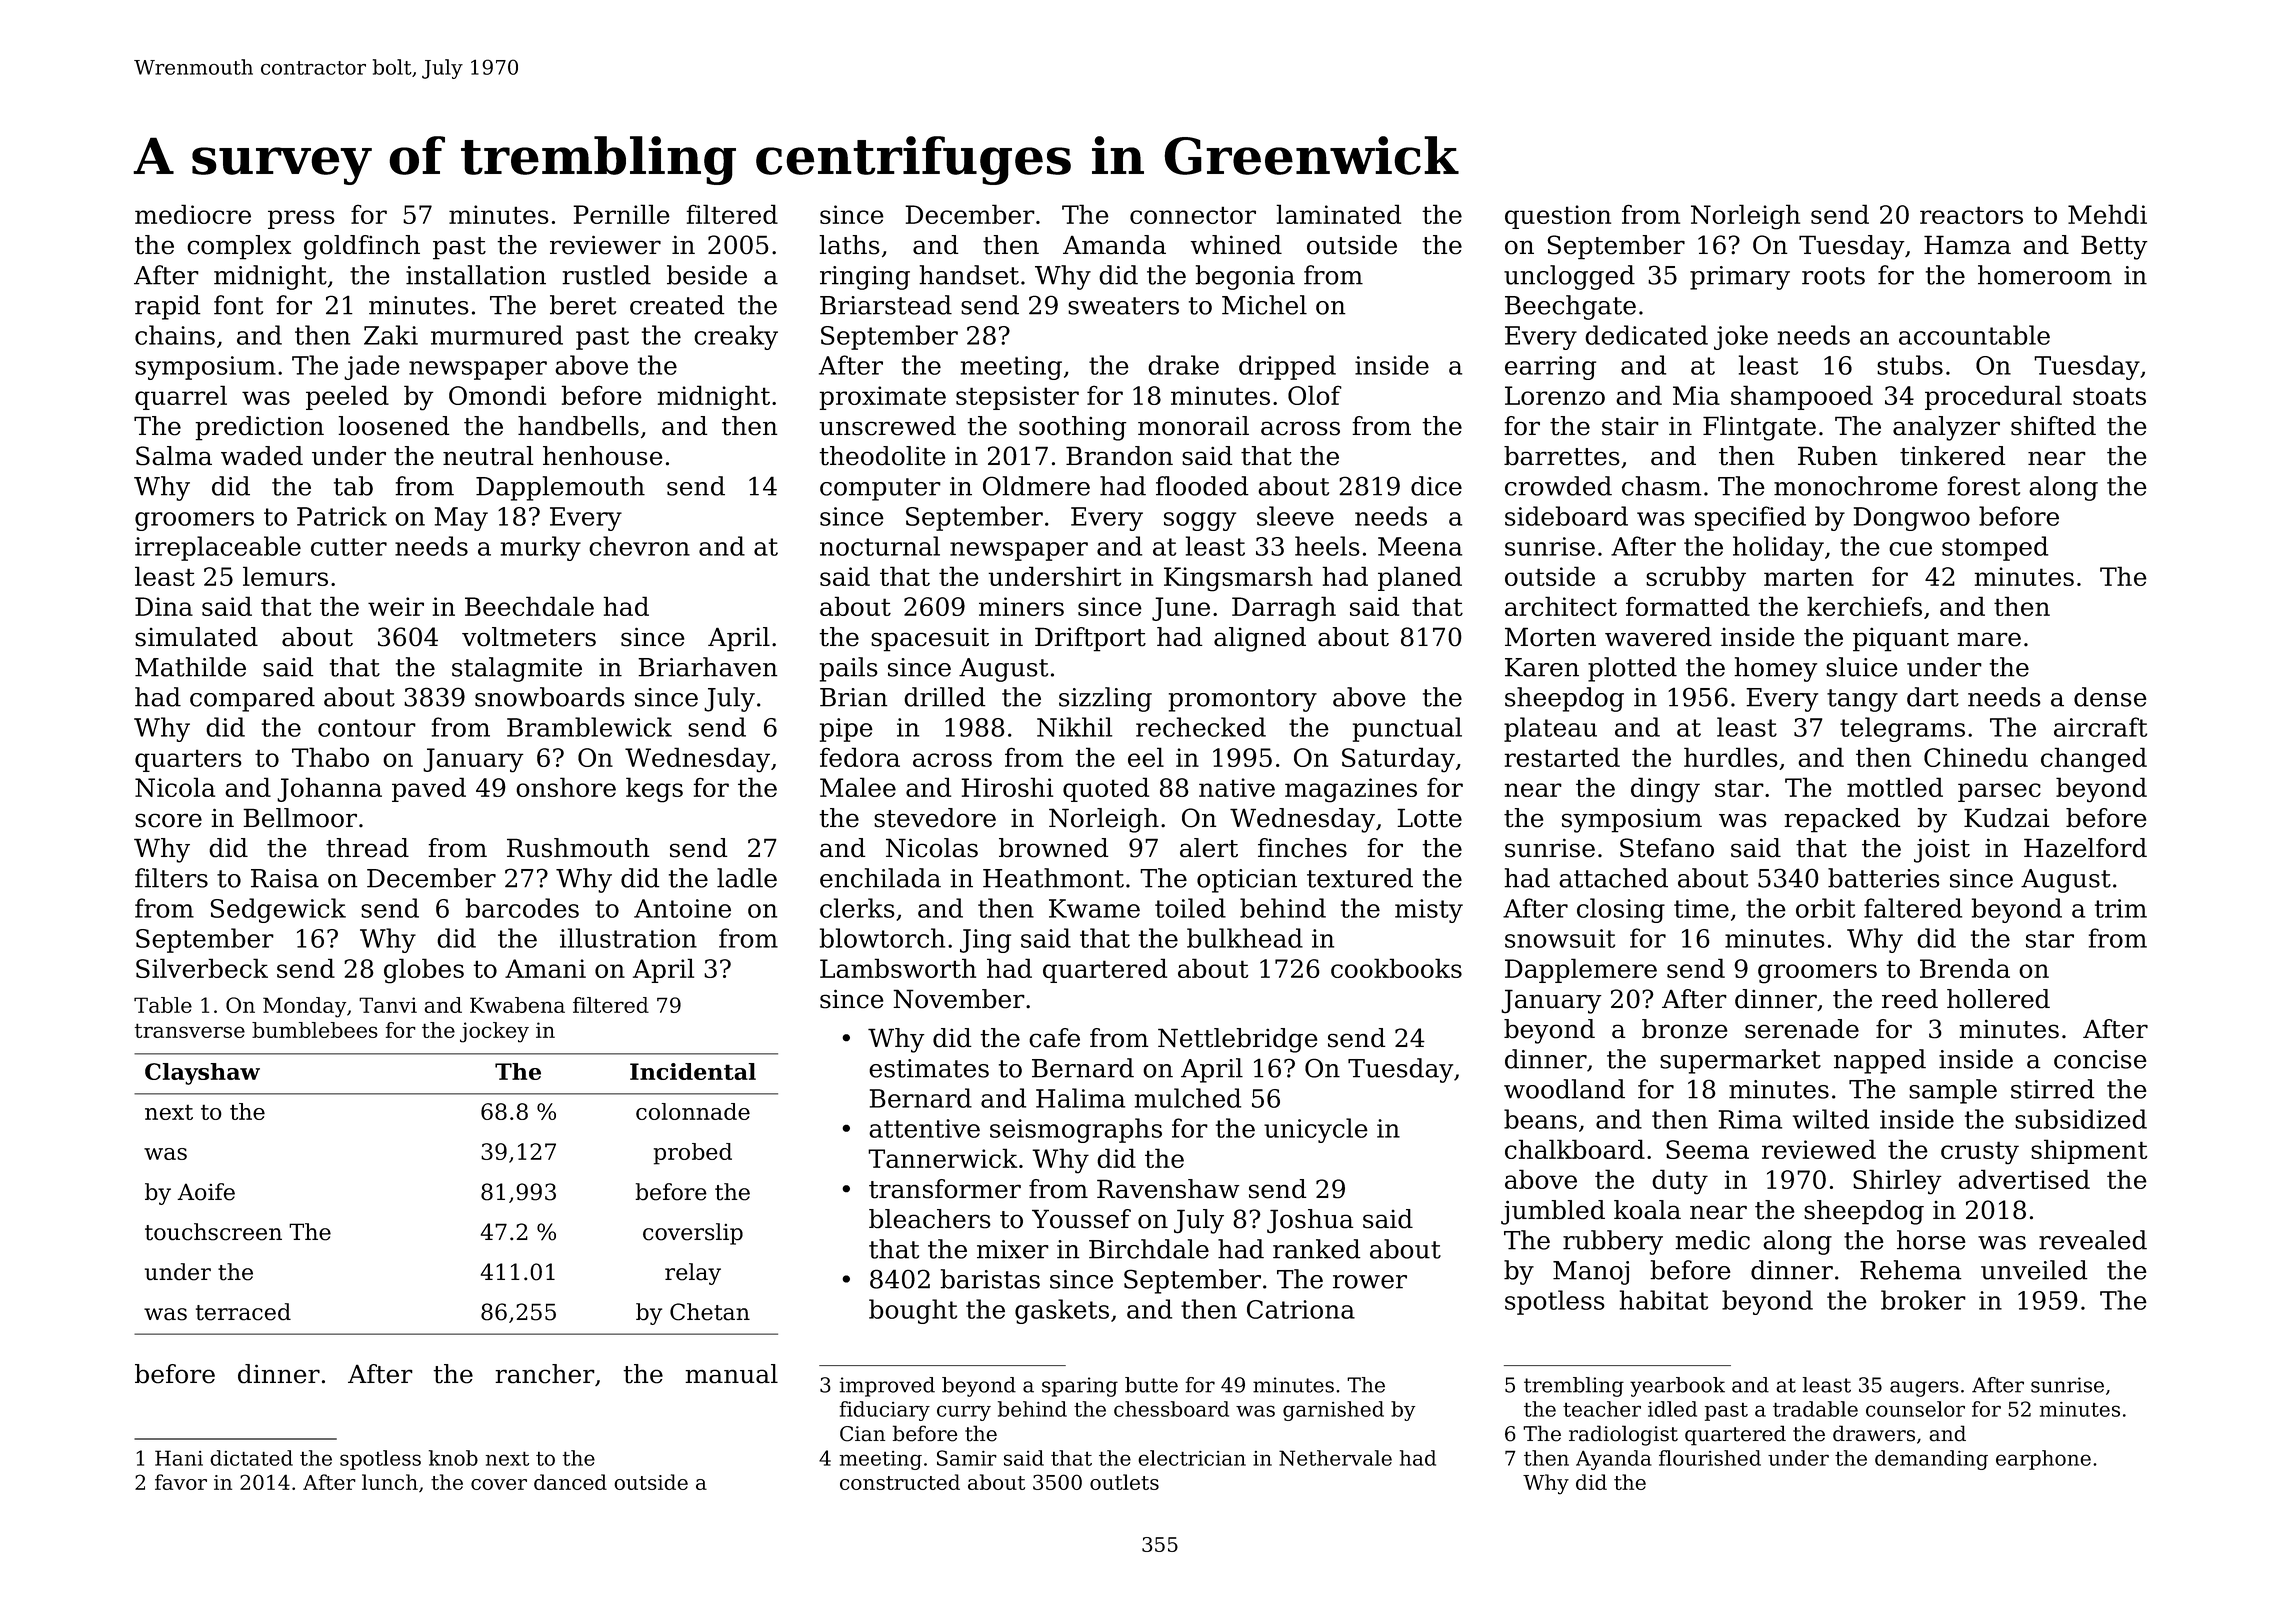 This document has height=1614, width=2282. Describe the element at coordinates (2043, 1460) in the document. I see `earphone` at that location.
